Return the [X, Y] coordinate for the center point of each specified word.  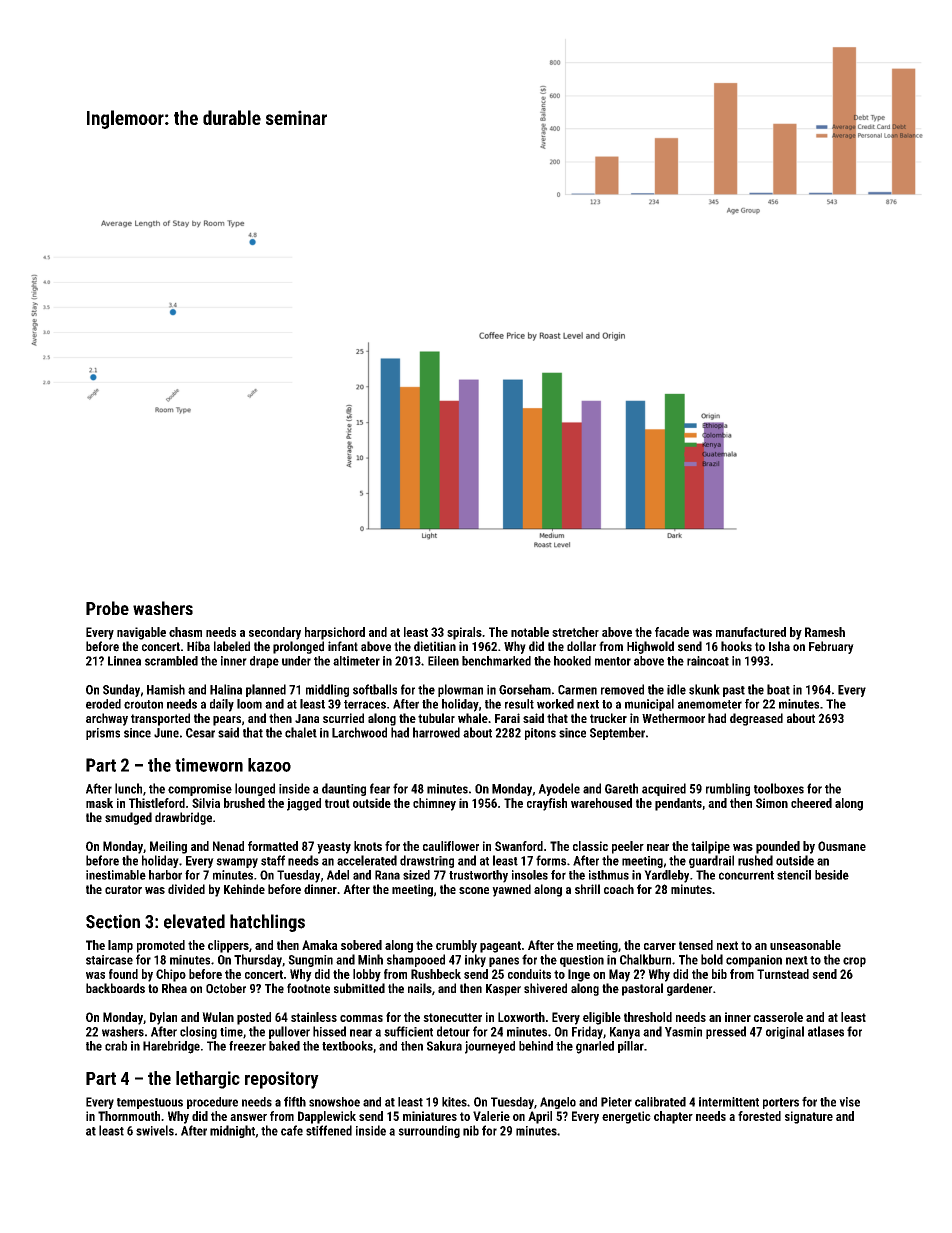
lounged [255, 789]
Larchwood [359, 732]
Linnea [124, 661]
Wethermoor [673, 718]
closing [198, 1032]
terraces [365, 704]
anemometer [710, 704]
